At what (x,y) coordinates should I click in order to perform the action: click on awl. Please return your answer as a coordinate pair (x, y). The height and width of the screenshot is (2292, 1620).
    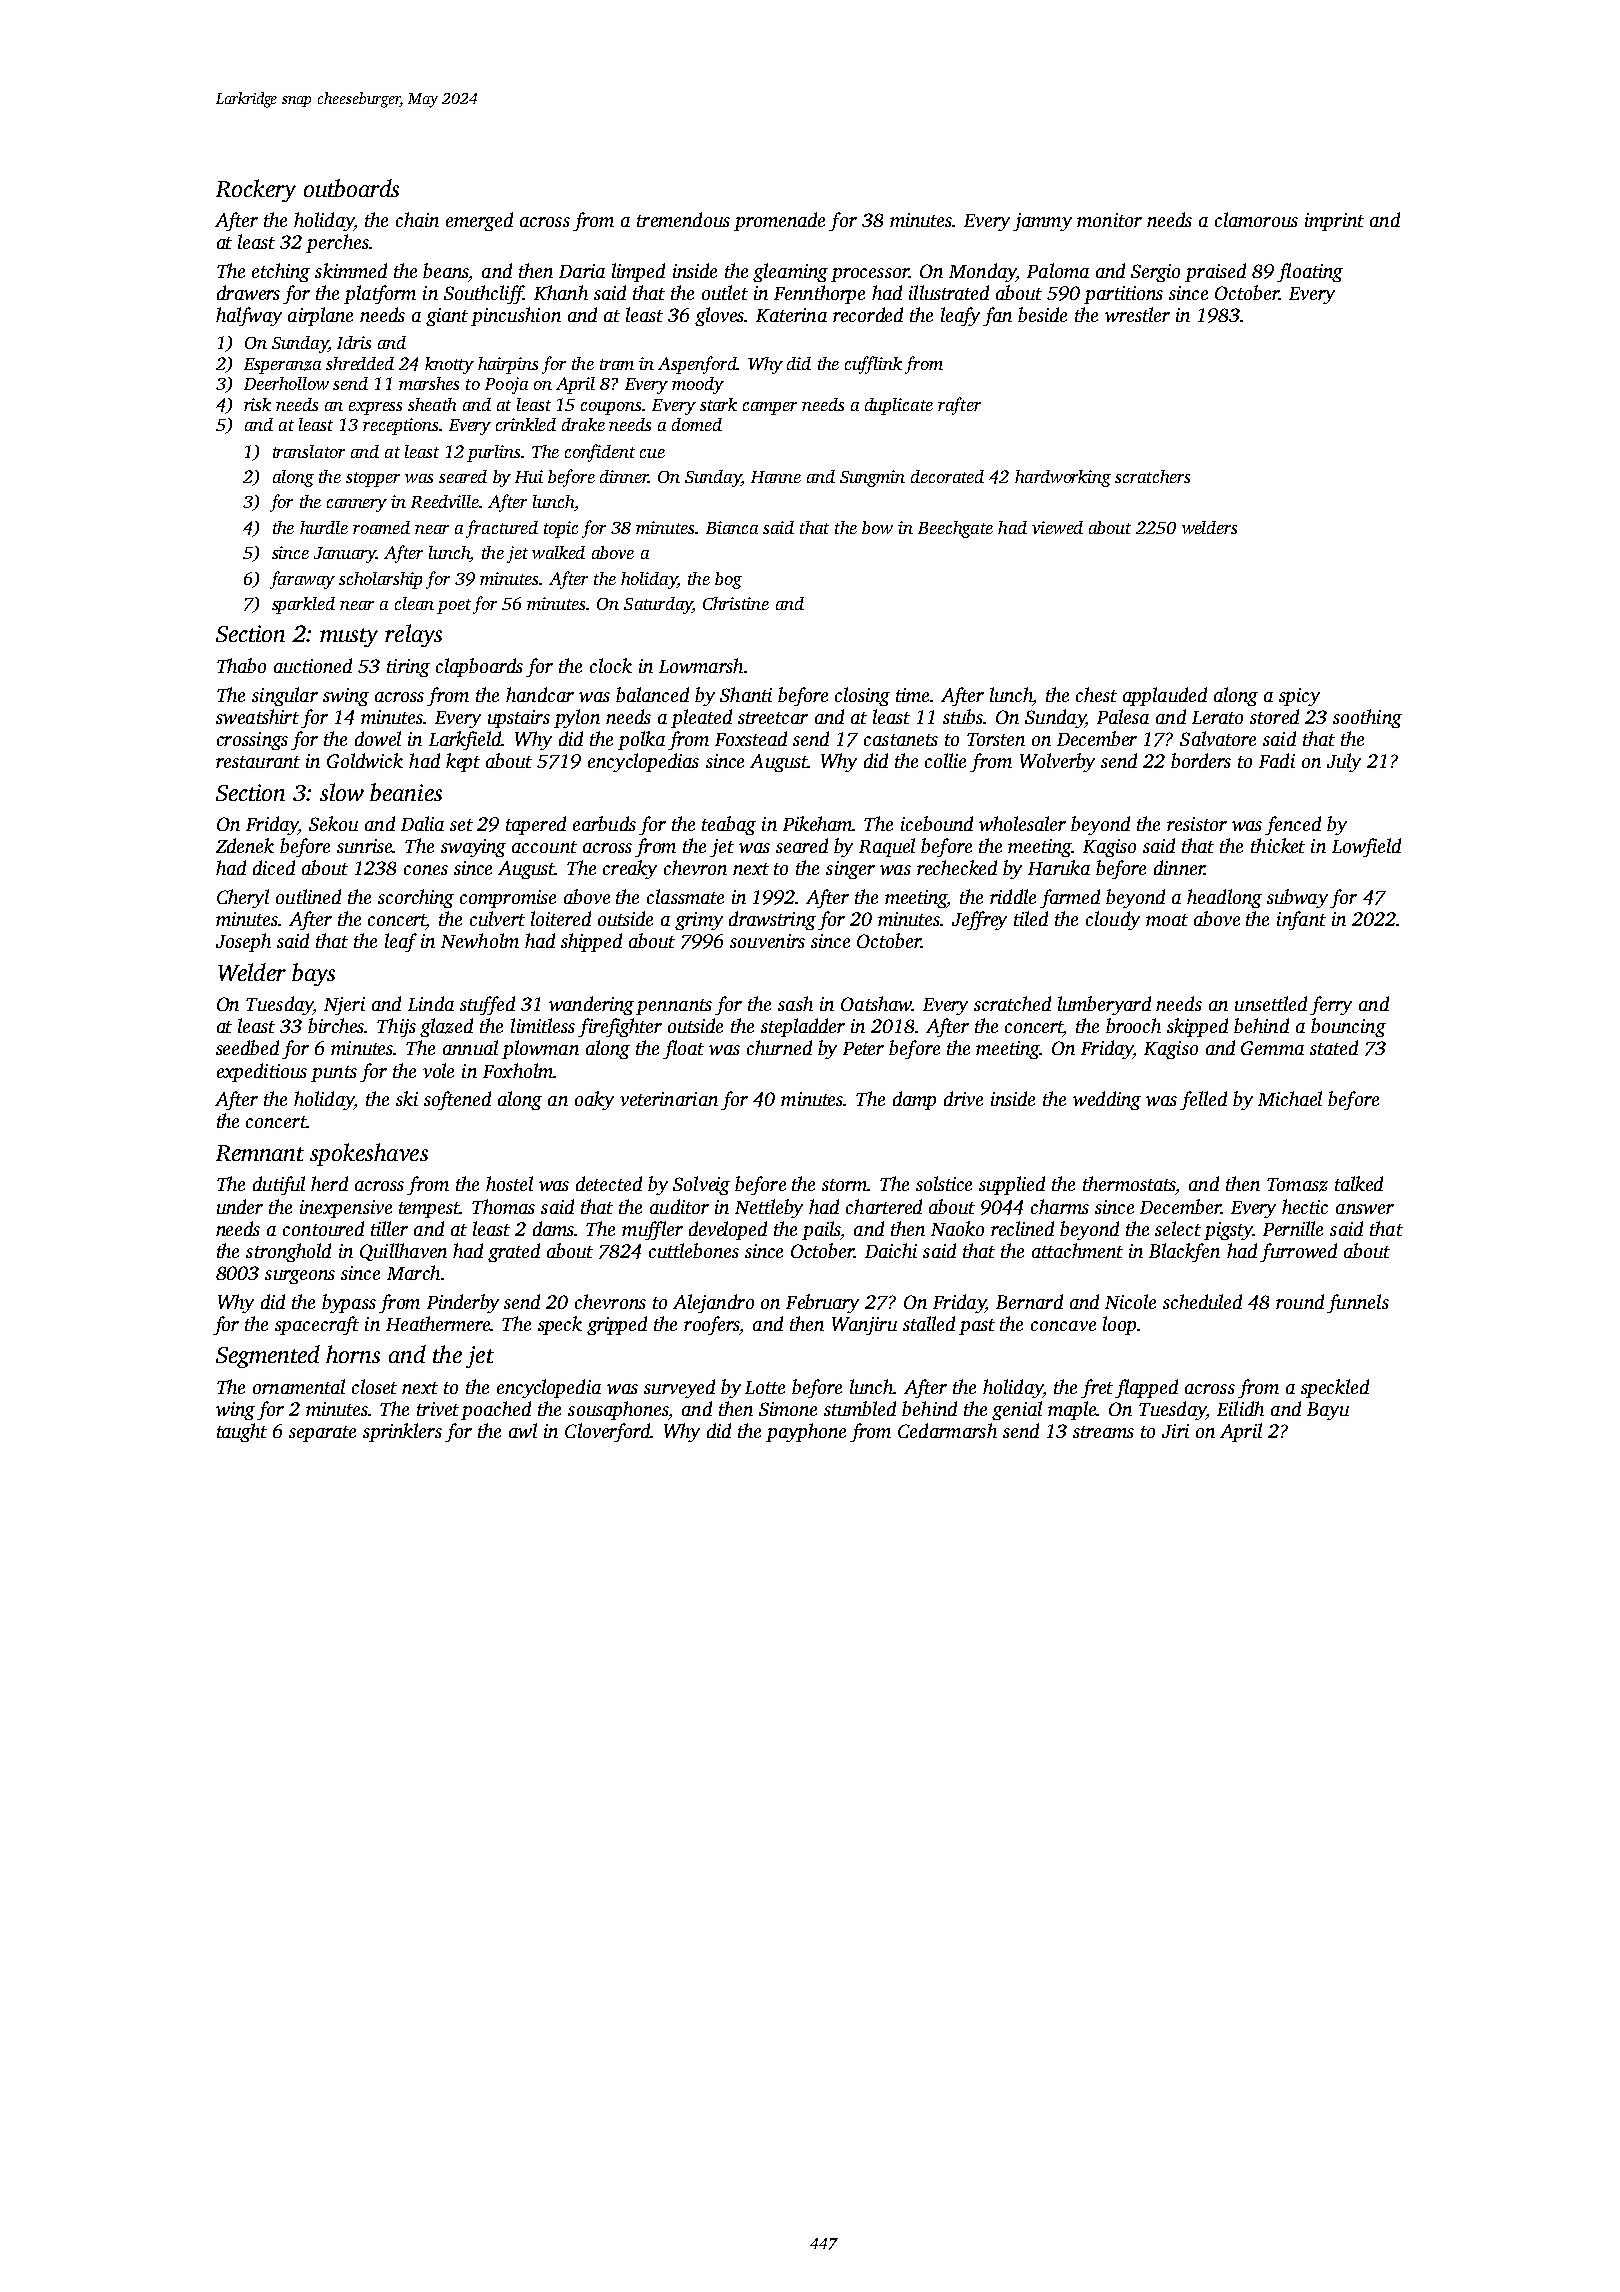
    Looking at the image, I should click on (523, 1430).
